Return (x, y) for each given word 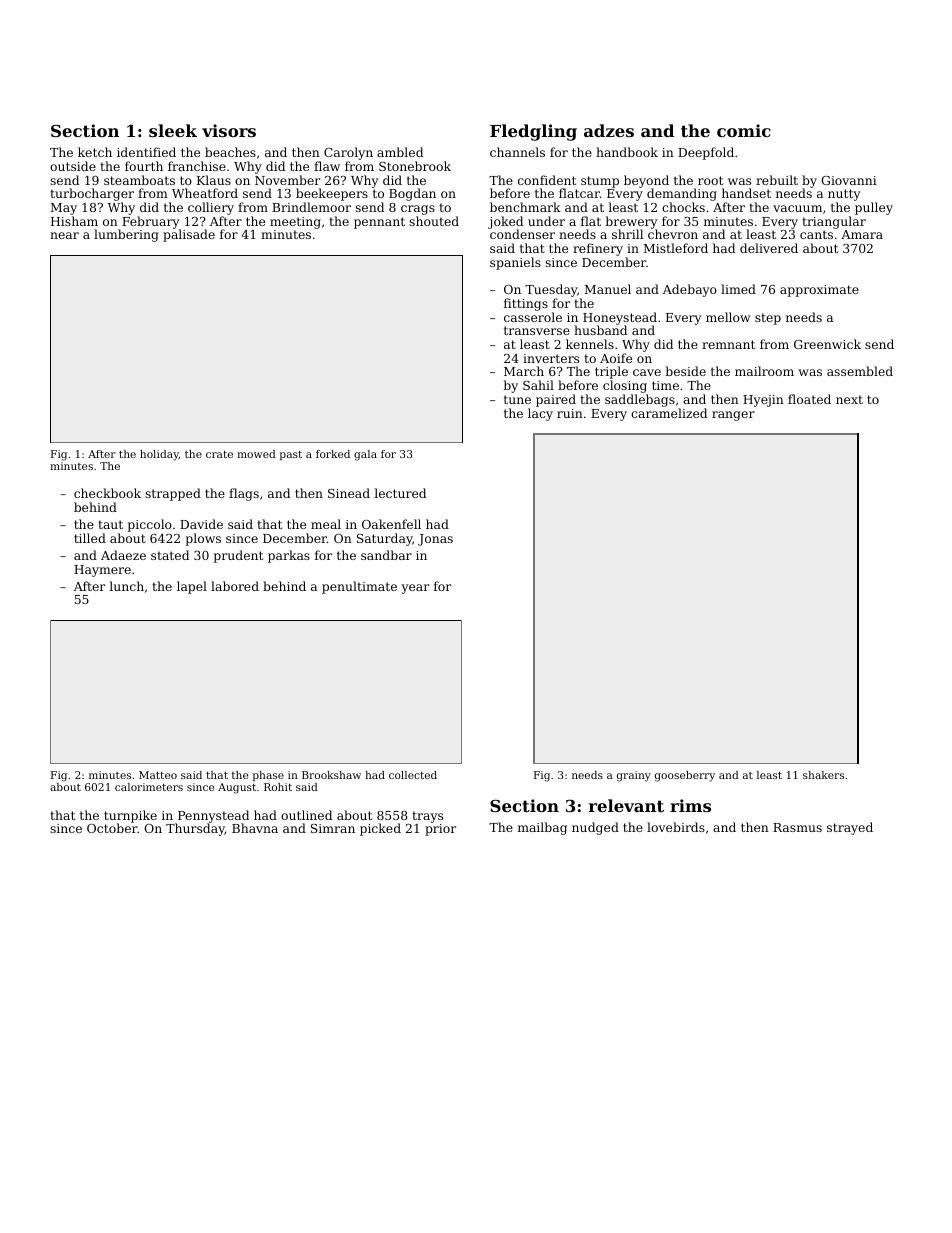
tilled (90, 538)
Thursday (195, 830)
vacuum (797, 208)
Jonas (435, 540)
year (415, 589)
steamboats (139, 180)
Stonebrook (415, 166)
